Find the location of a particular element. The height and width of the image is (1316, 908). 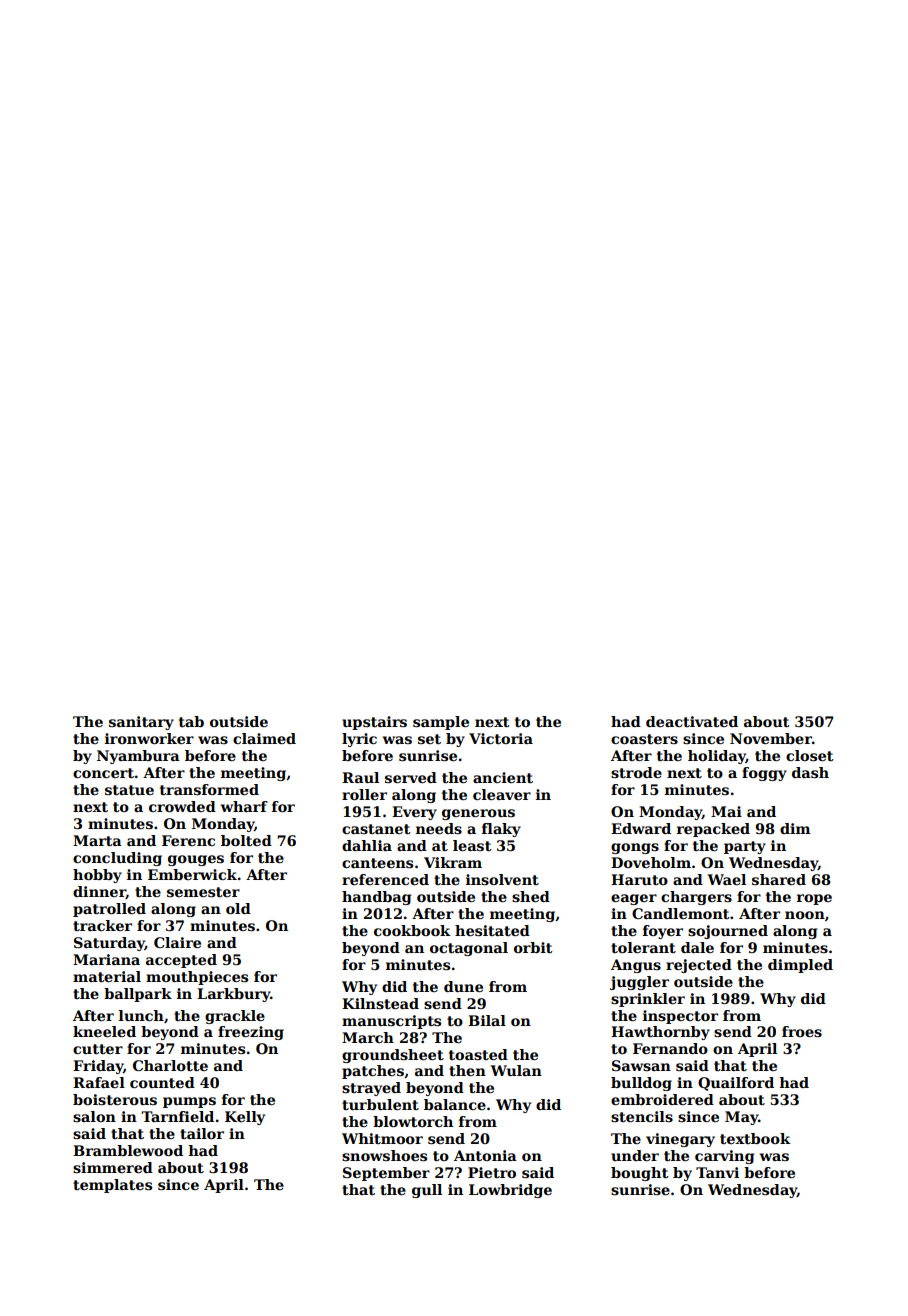

dash is located at coordinates (810, 772).
